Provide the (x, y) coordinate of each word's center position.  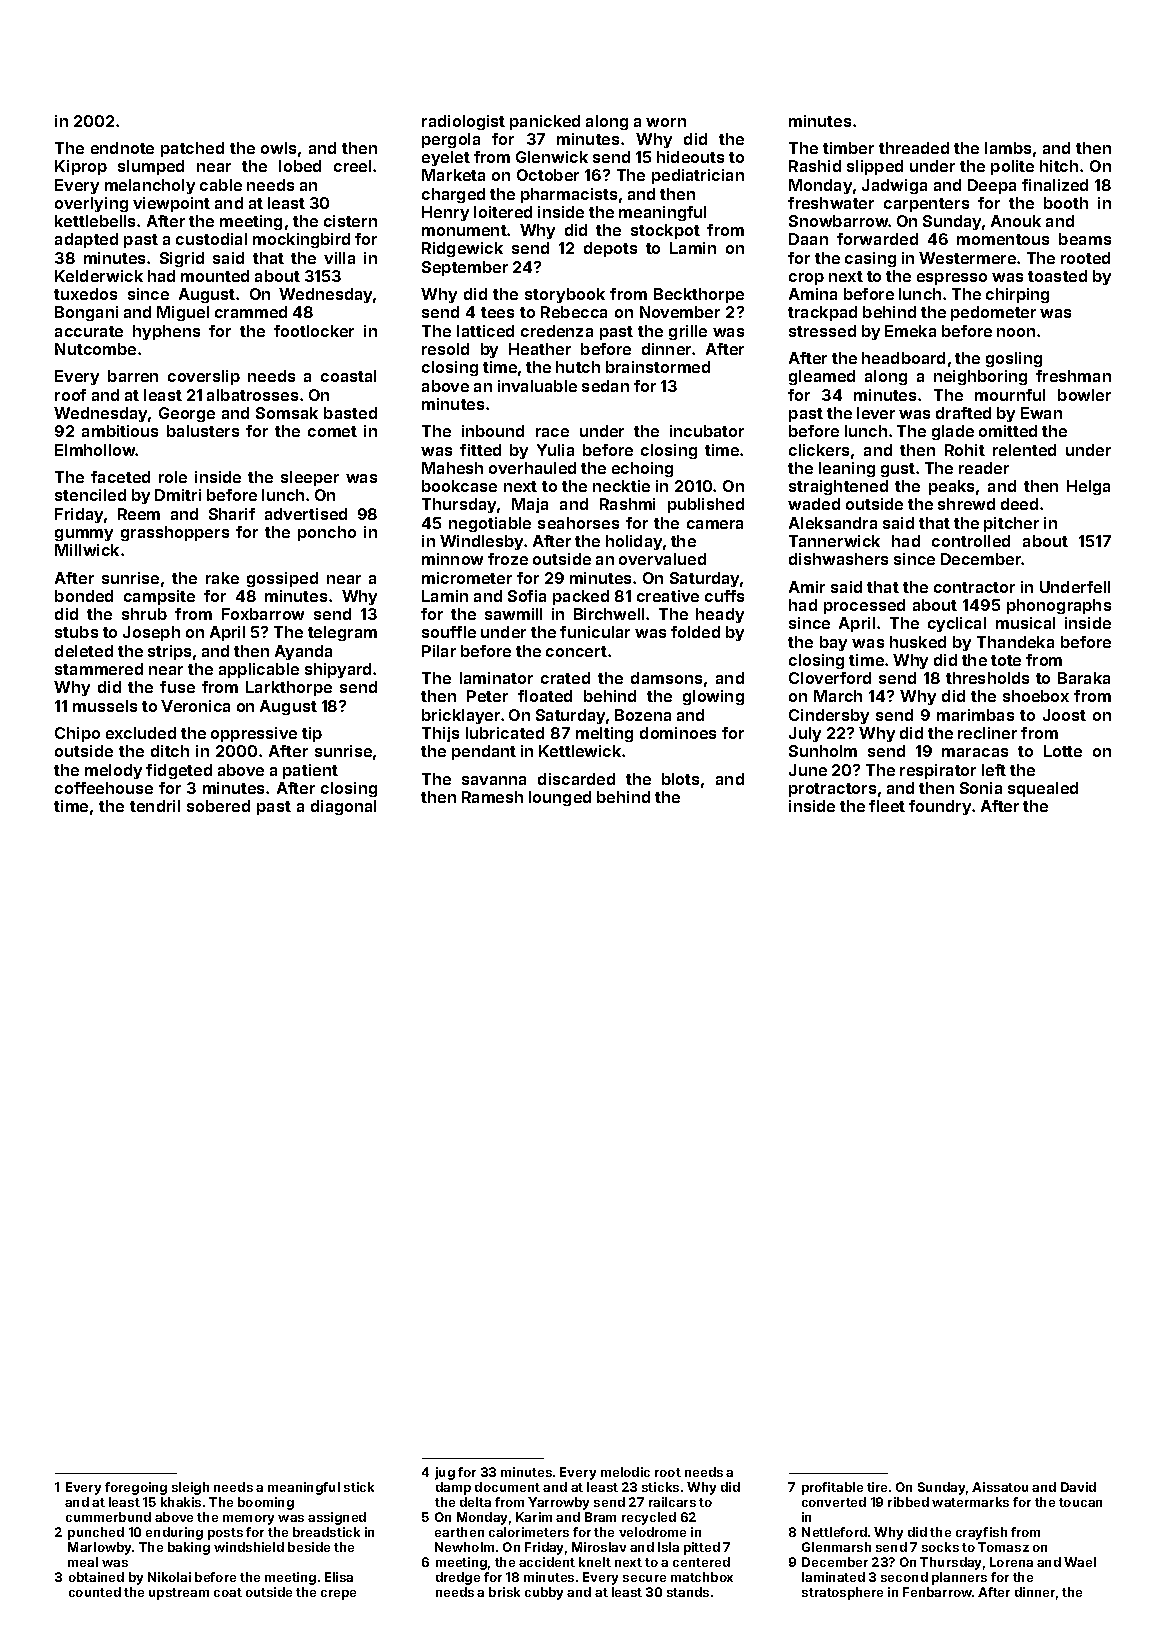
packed (581, 597)
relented (1024, 450)
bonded (84, 596)
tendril (155, 806)
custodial (211, 239)
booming (266, 1503)
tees (497, 312)
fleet (887, 806)
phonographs (1059, 606)
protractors (832, 790)
